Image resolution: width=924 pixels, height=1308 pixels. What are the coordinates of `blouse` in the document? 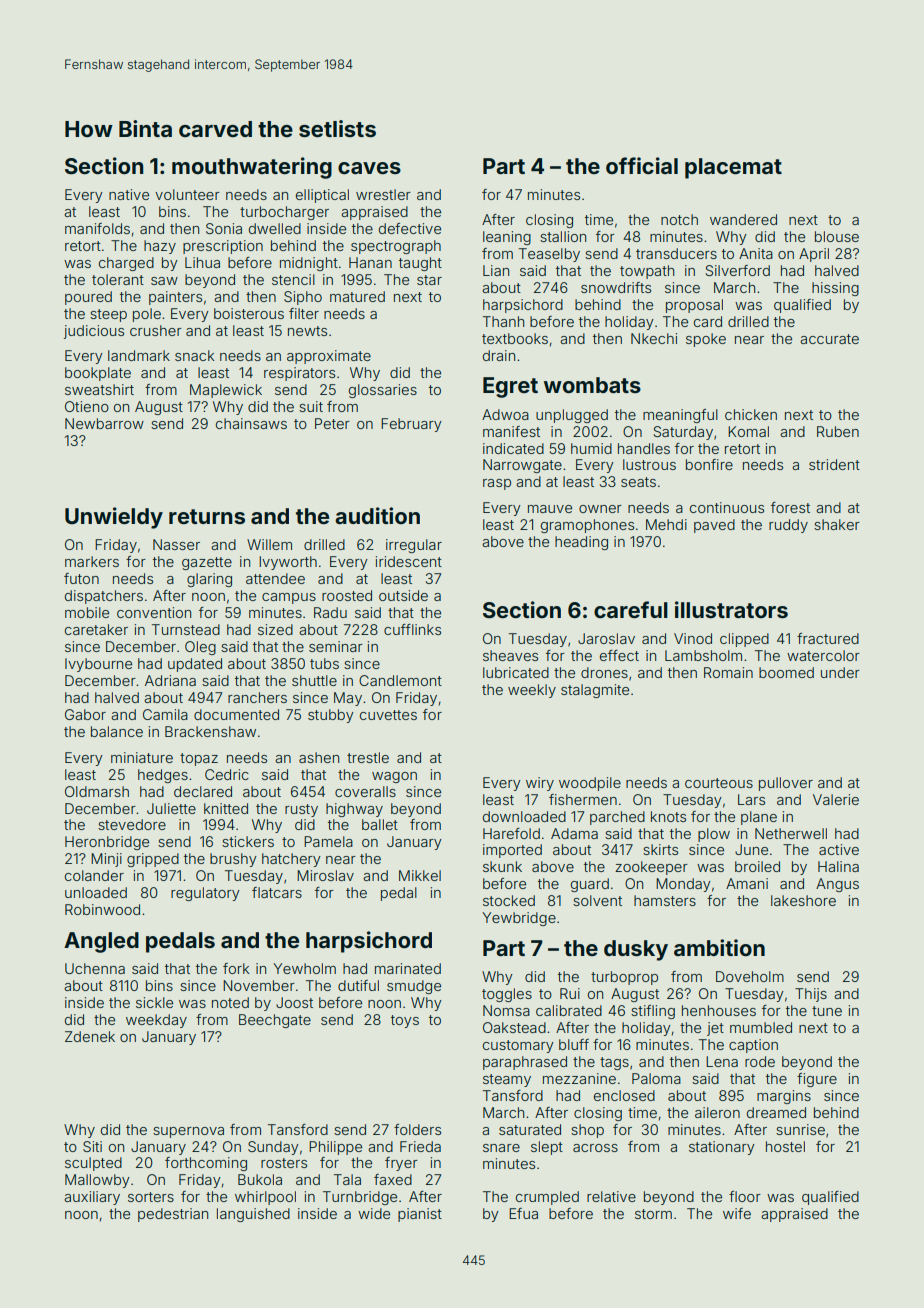 It's located at (837, 236).
